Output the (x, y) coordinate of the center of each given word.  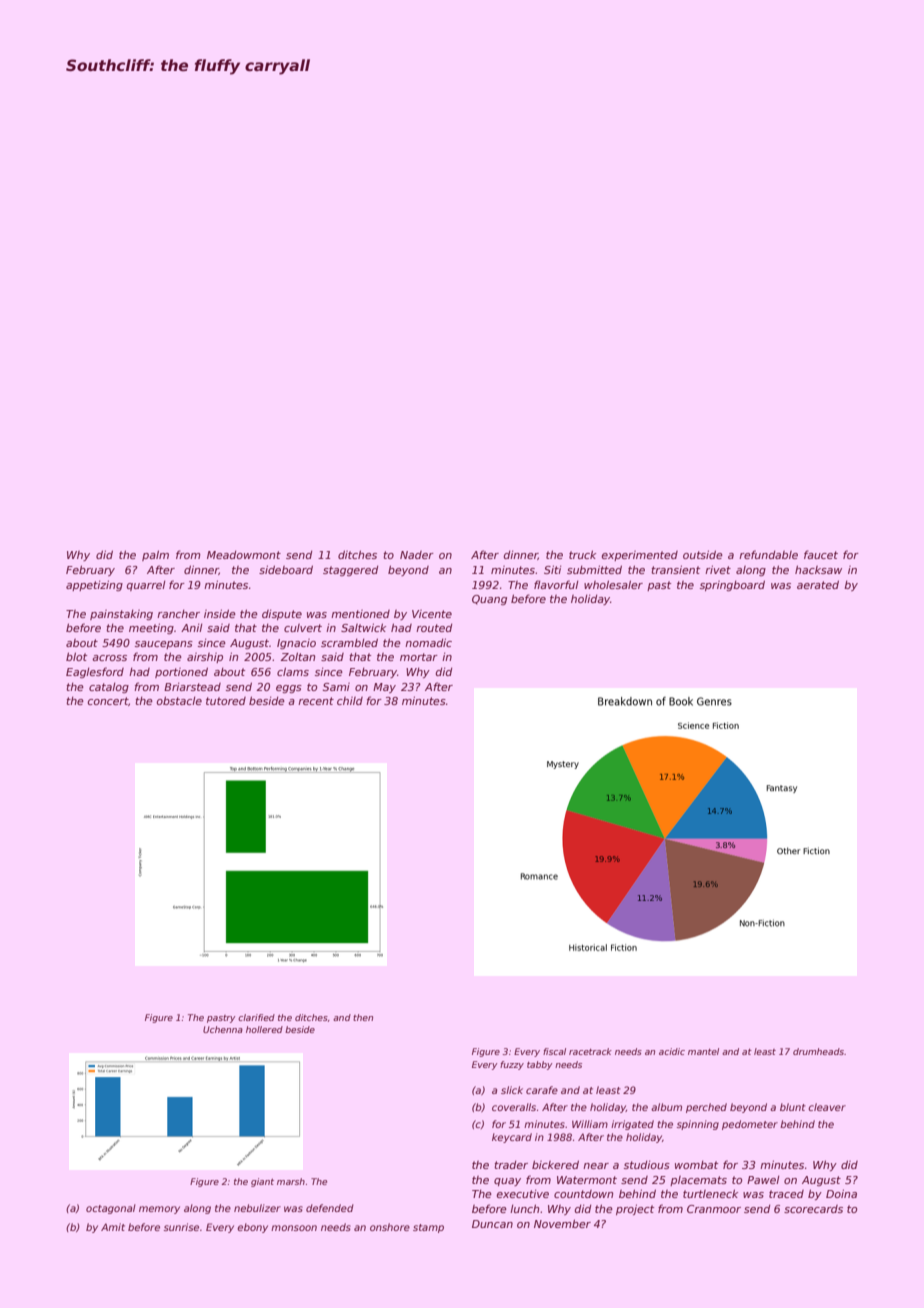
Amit (113, 1227)
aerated (818, 584)
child (350, 701)
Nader (417, 555)
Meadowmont (244, 555)
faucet (821, 554)
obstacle (179, 700)
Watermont (587, 1180)
